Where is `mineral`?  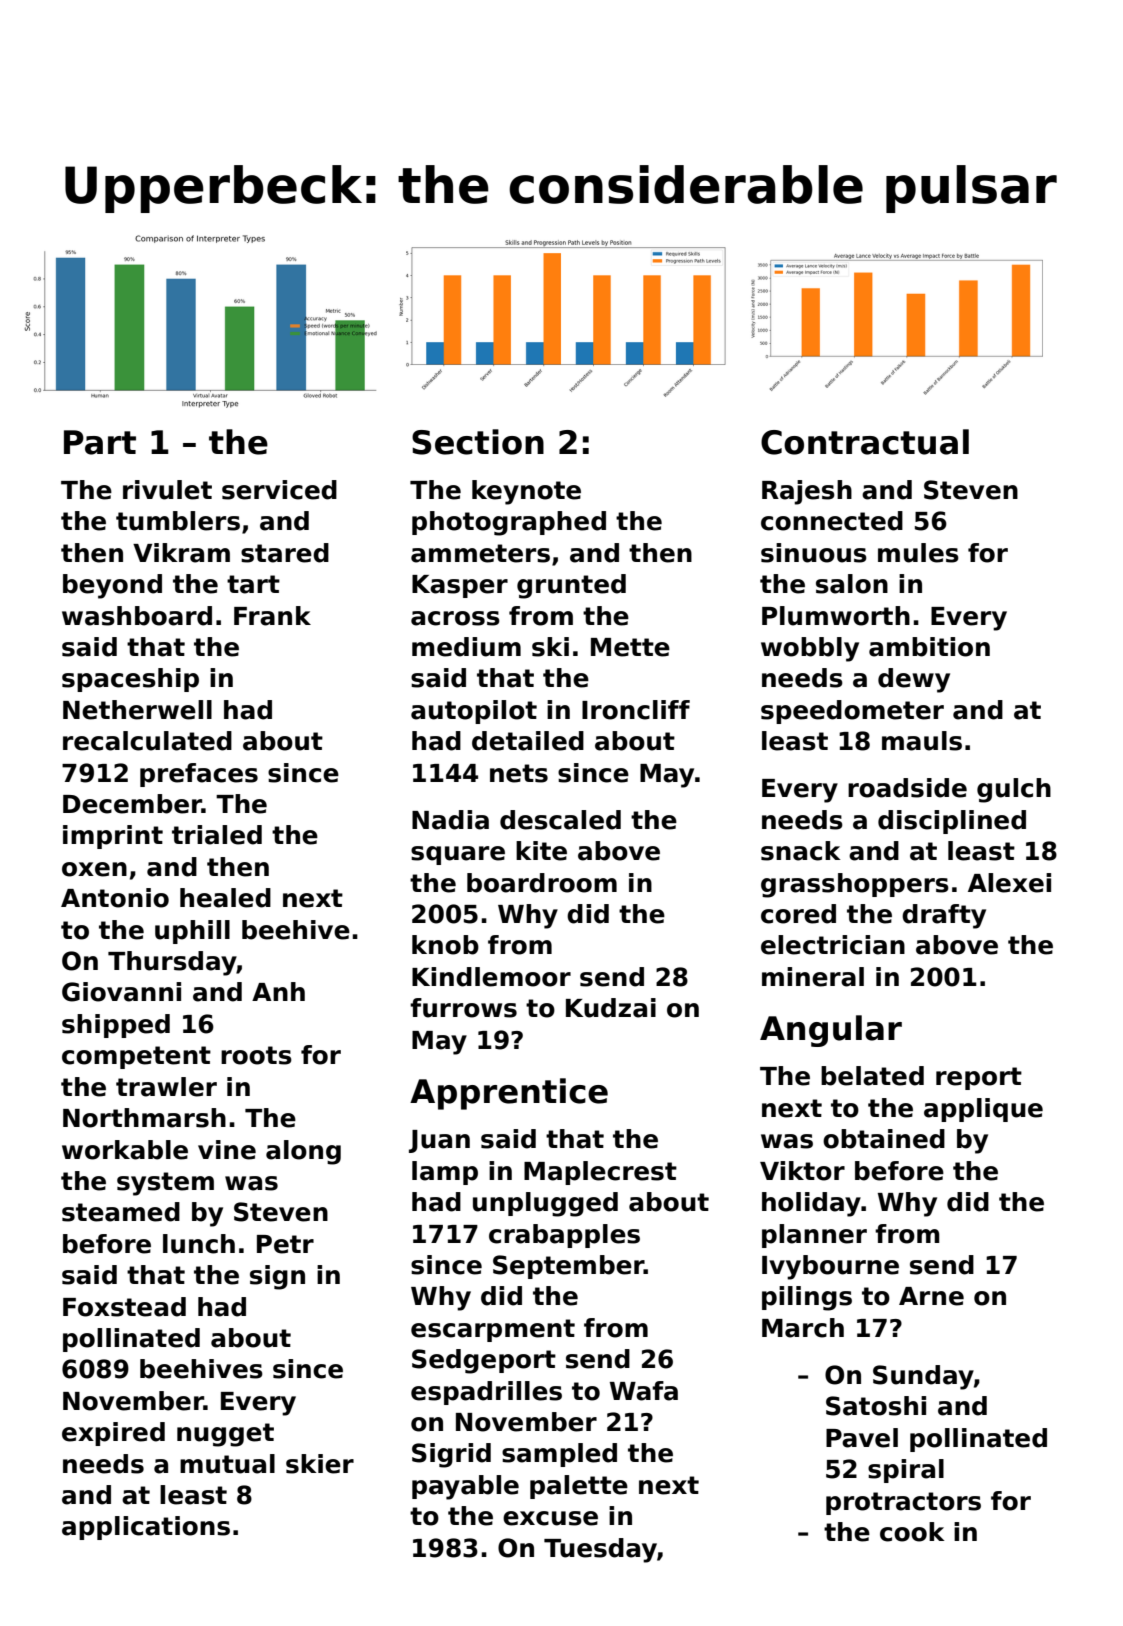
mineral is located at coordinates (813, 977).
